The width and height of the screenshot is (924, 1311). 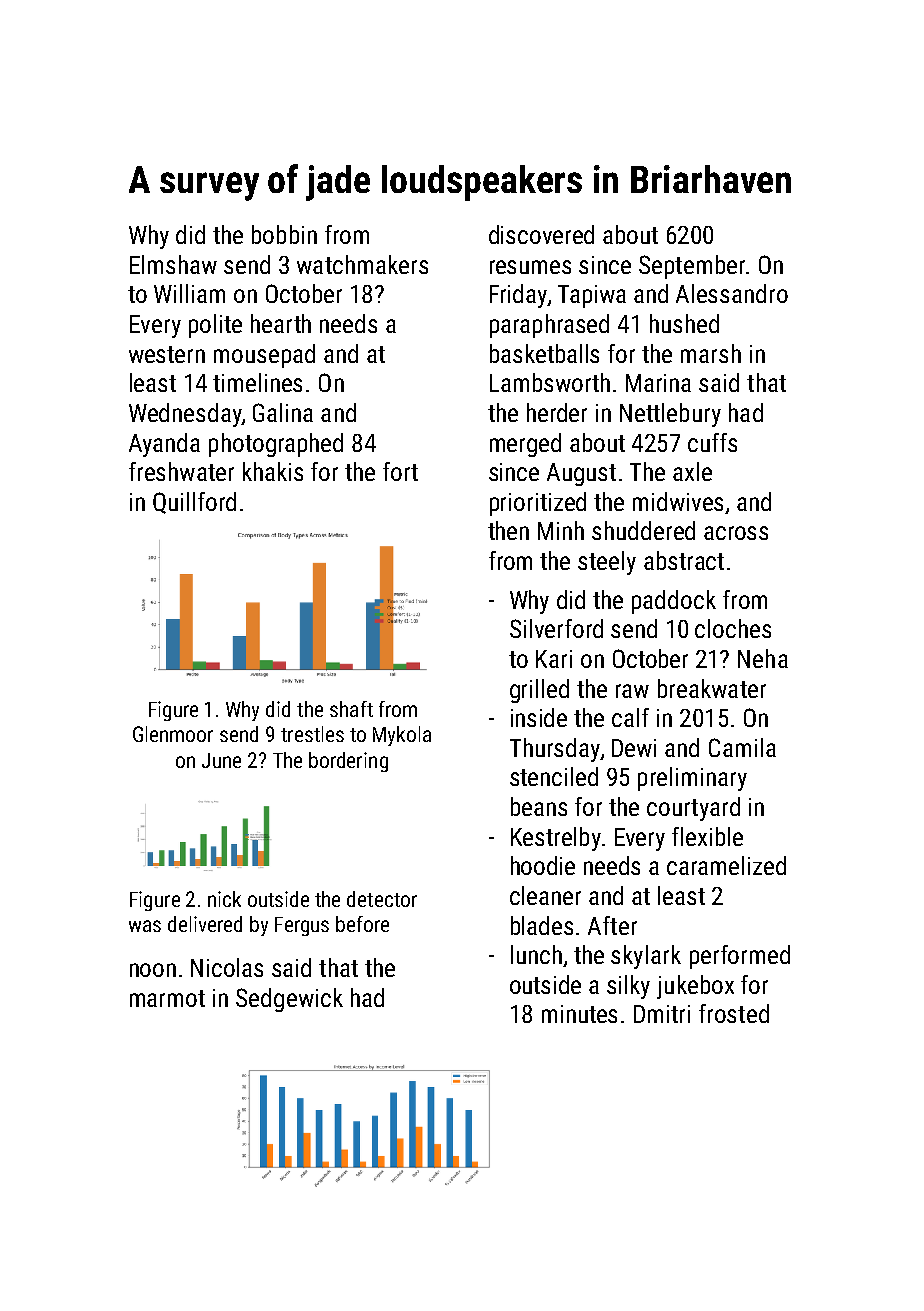 I want to click on detector, so click(x=382, y=899).
